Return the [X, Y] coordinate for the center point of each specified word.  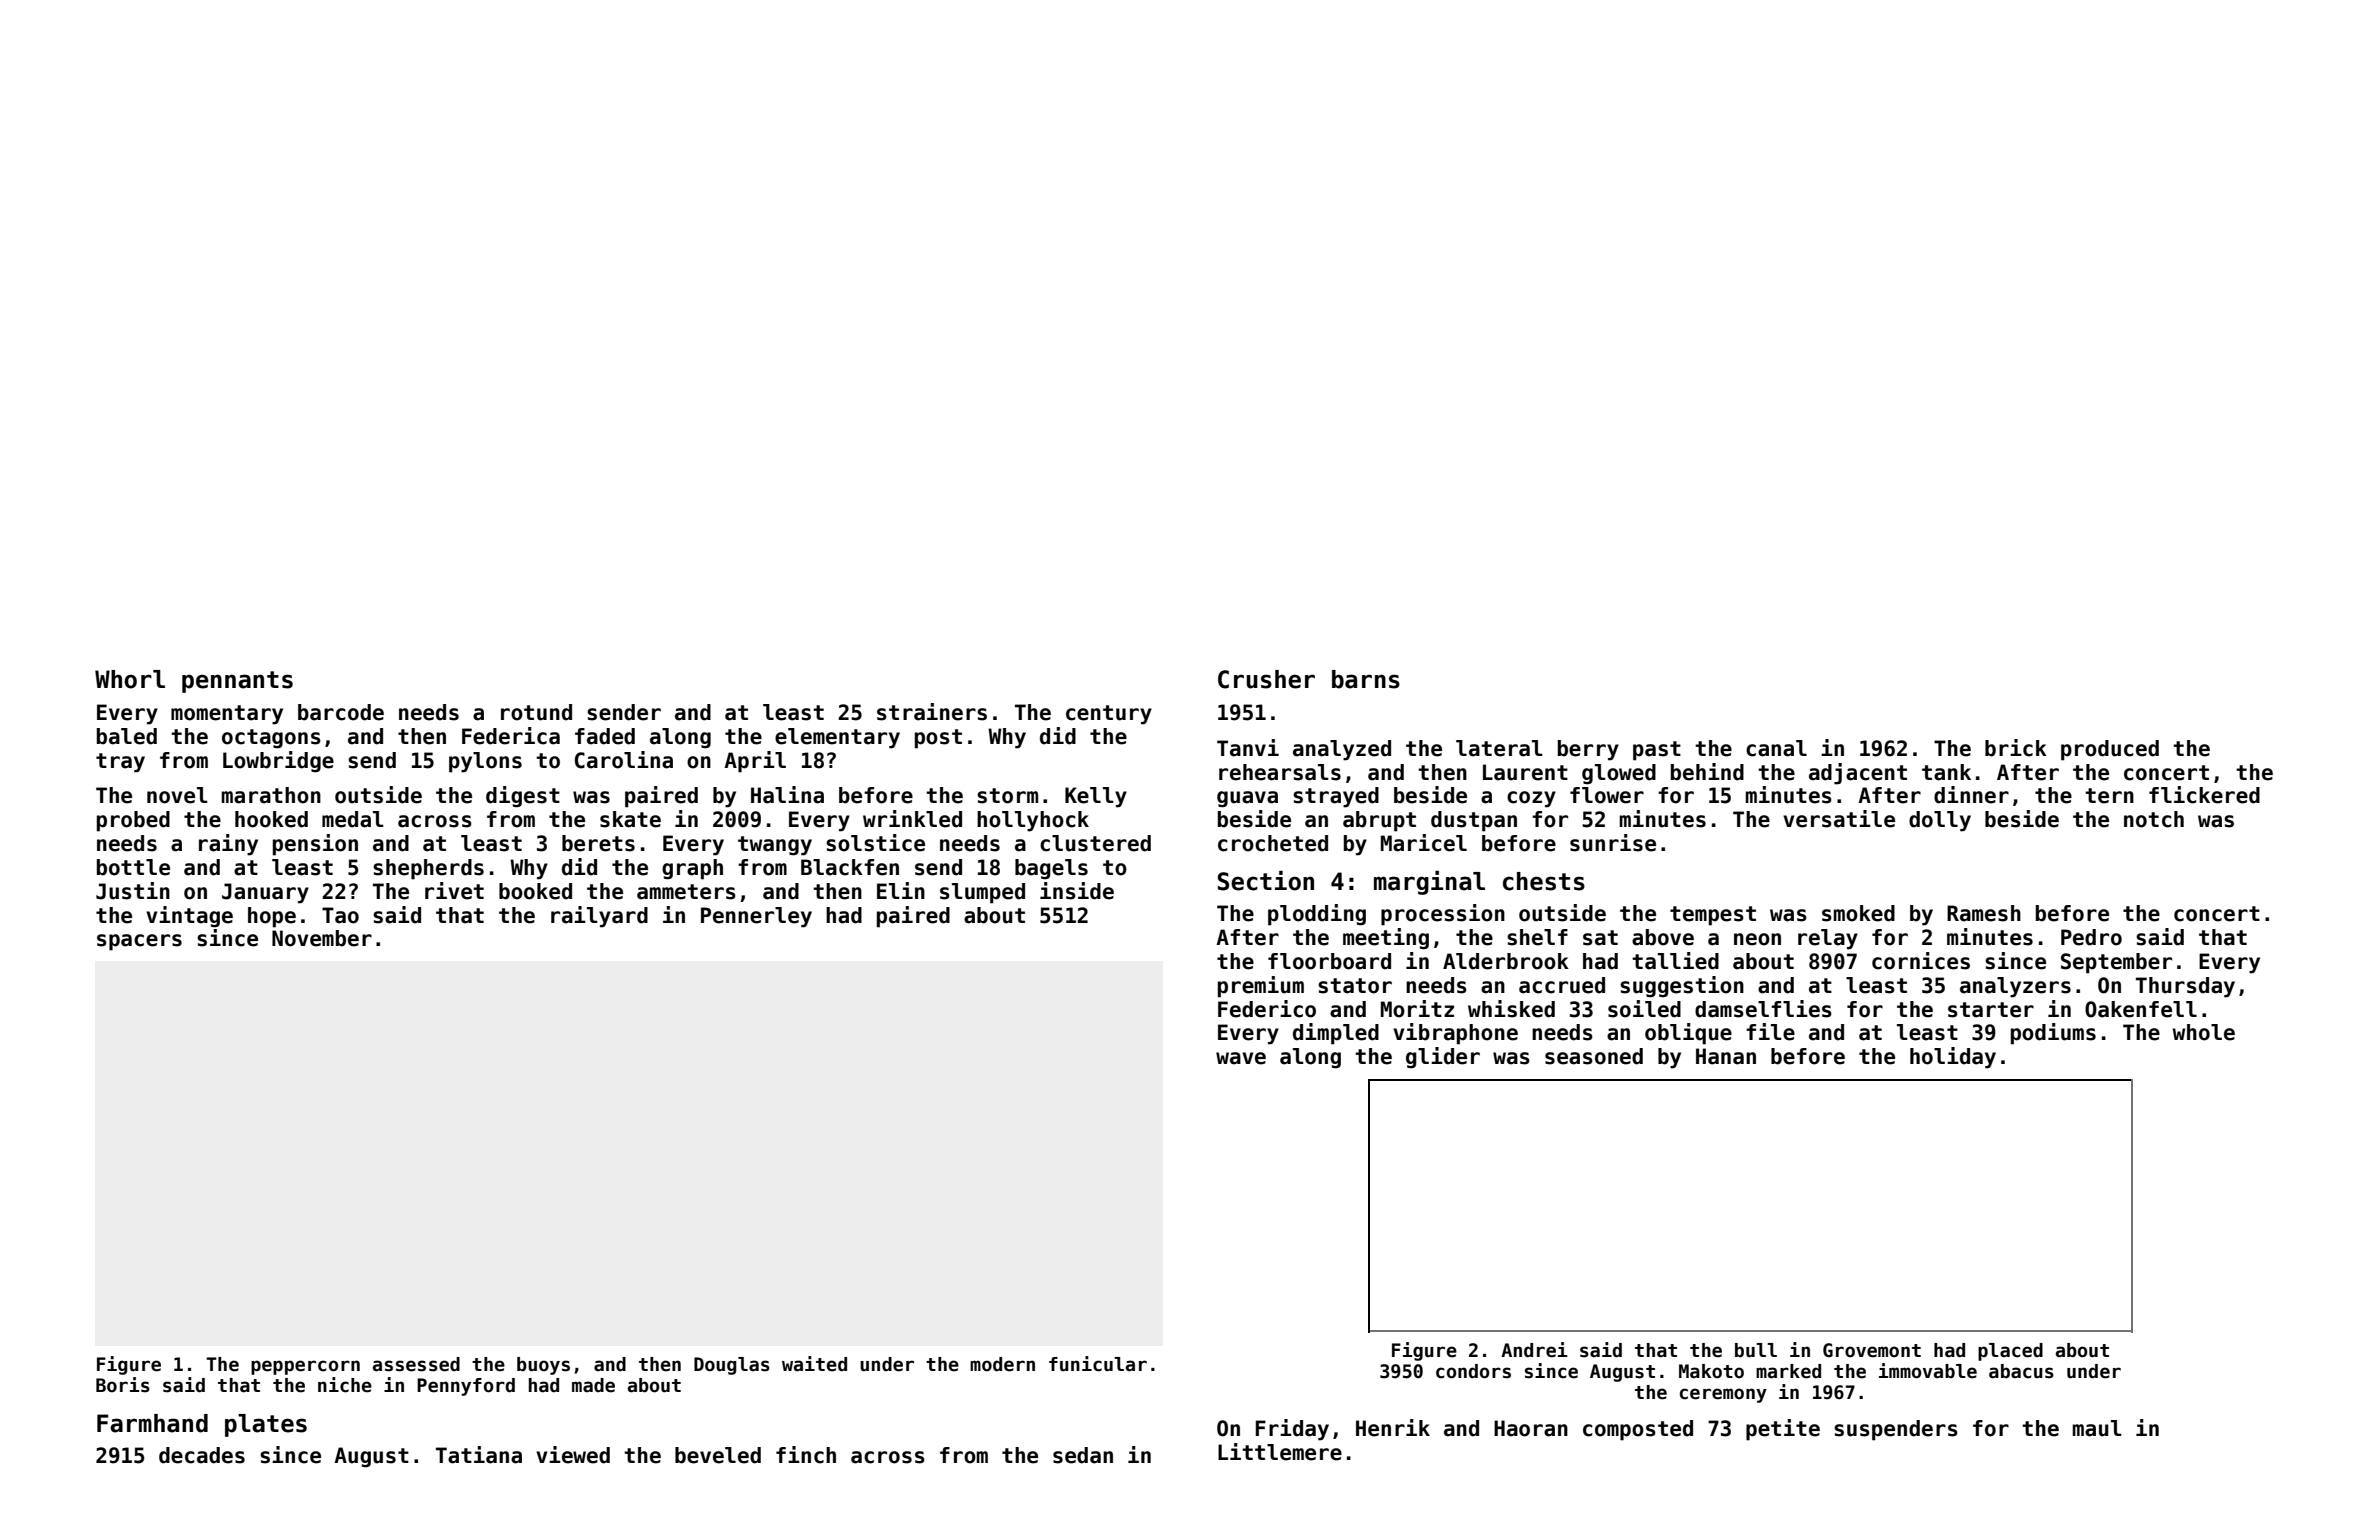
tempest [1713, 916]
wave [1241, 1058]
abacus [2021, 1371]
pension [315, 845]
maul [2097, 1428]
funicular [1098, 1364]
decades [202, 1455]
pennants [237, 682]
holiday [1953, 1058]
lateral [1499, 748]
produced [2110, 750]
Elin [901, 890]
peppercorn [305, 1367]
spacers [139, 942]
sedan [1083, 1455]
